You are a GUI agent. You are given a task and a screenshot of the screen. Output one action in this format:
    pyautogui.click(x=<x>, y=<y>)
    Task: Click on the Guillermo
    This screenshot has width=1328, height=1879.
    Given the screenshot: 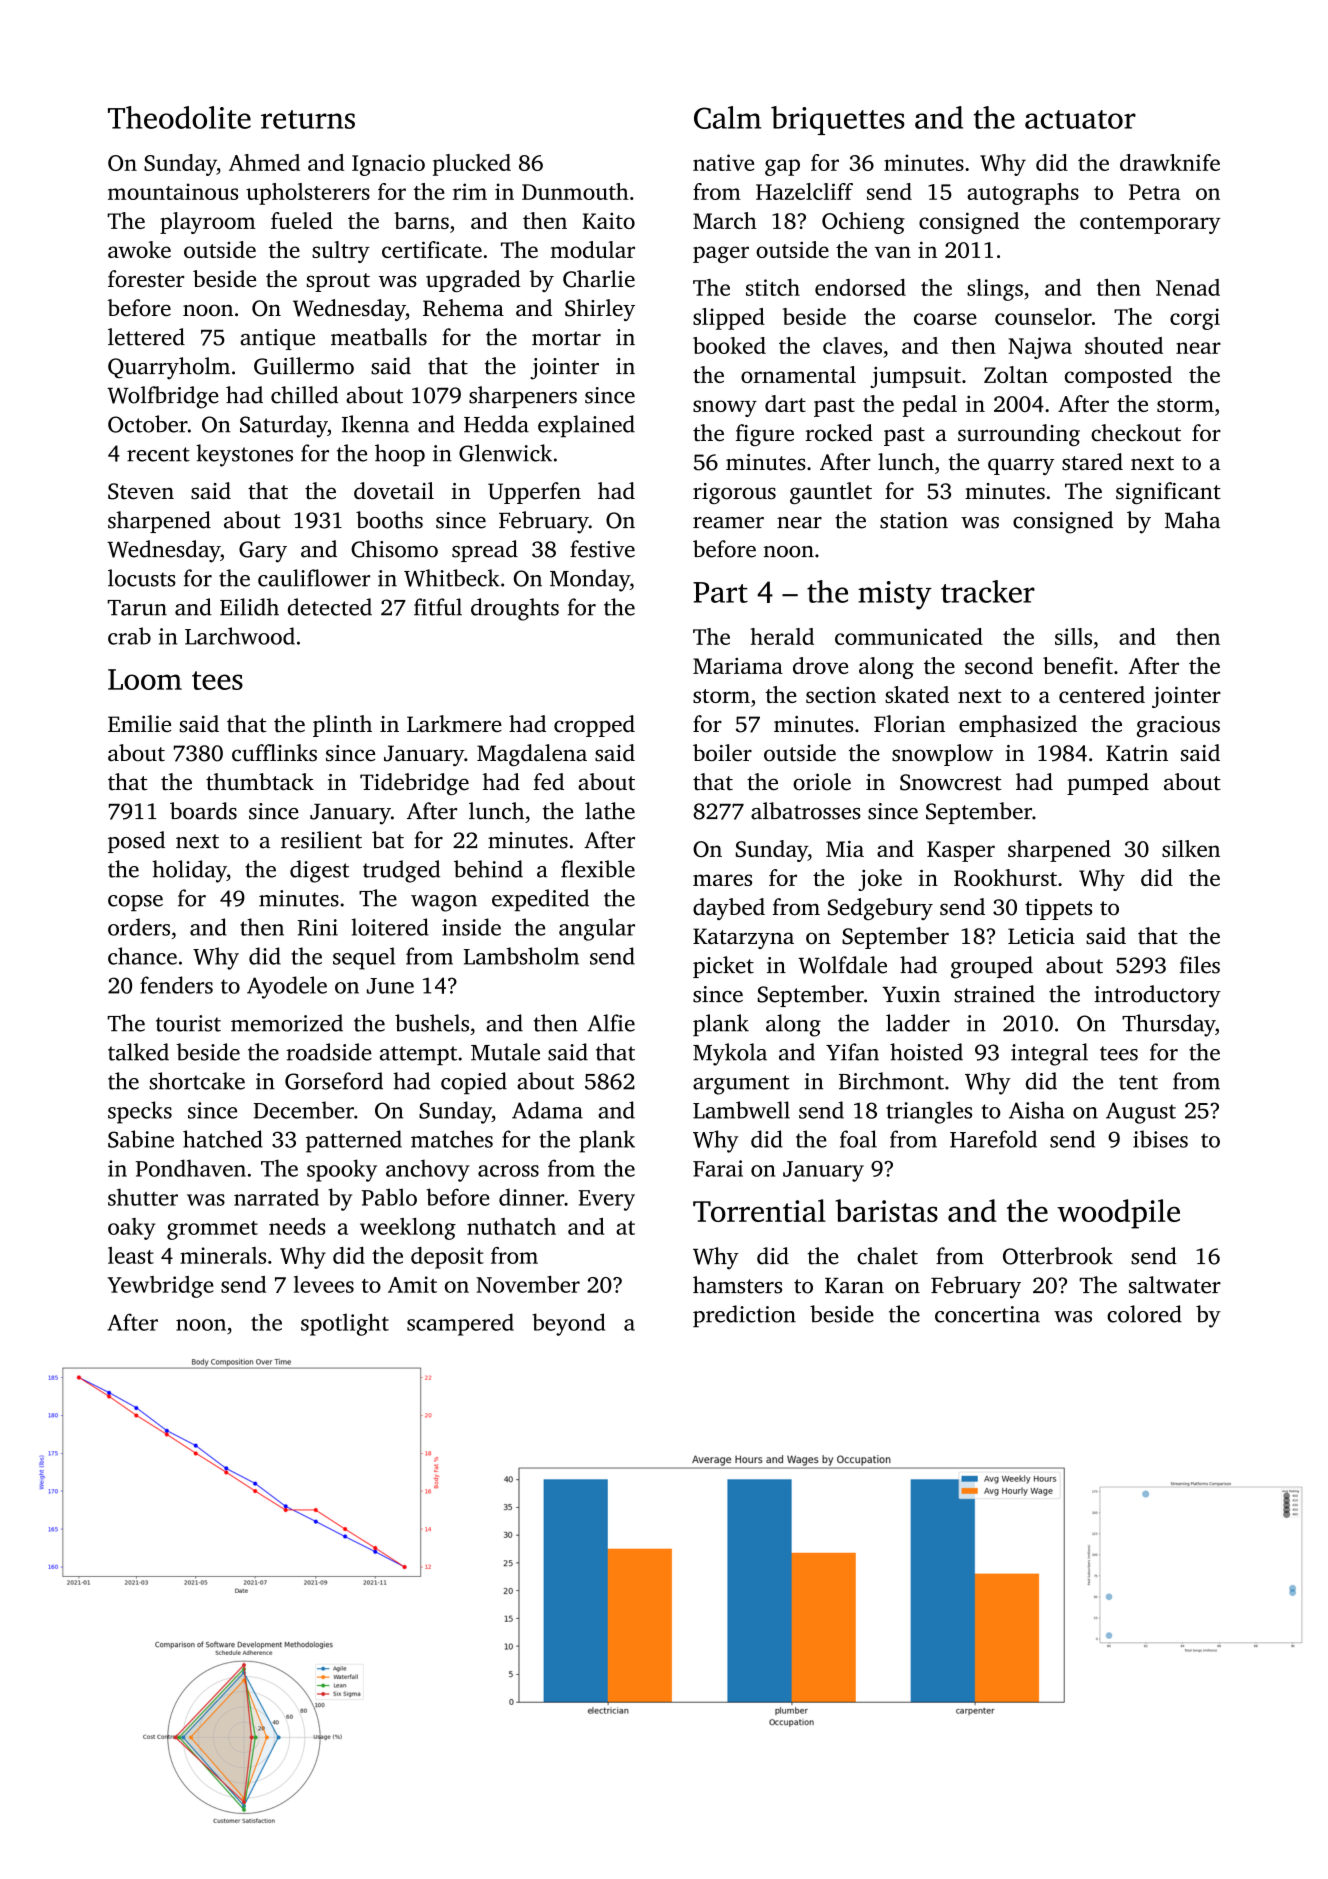 What is the action you would take?
    pyautogui.click(x=304, y=366)
